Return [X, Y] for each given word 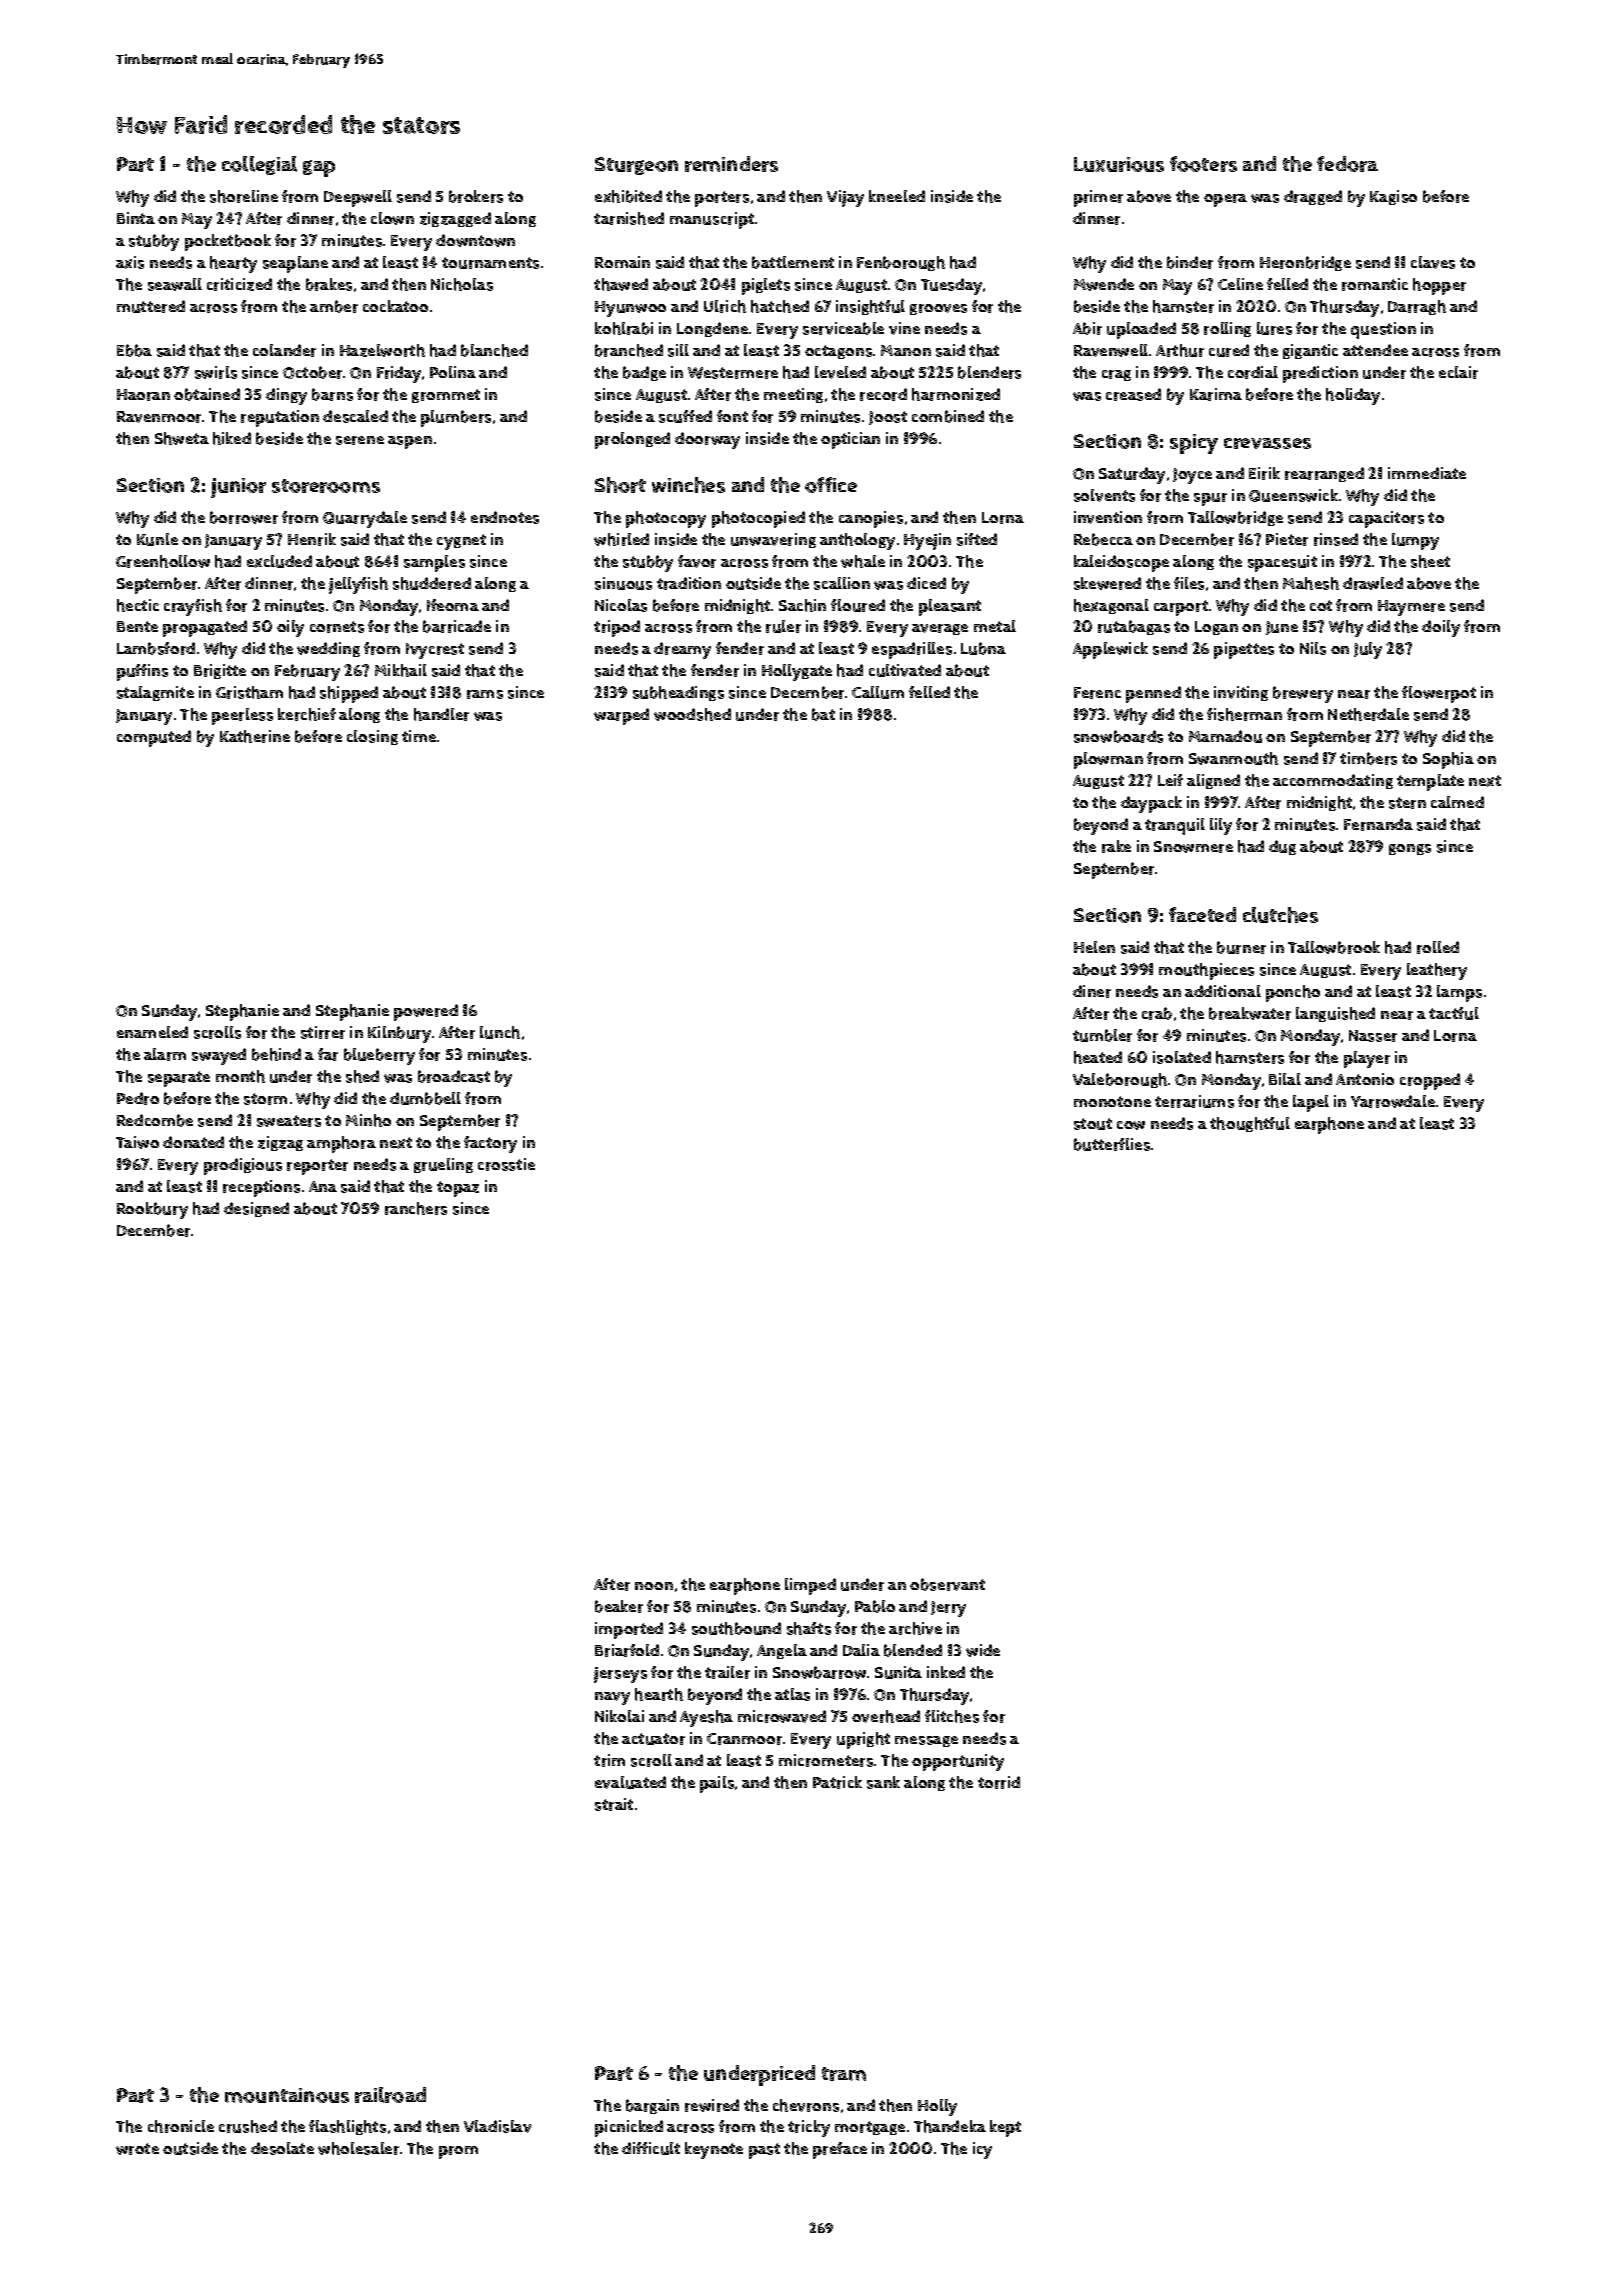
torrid [999, 1782]
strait [614, 1804]
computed [154, 738]
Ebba [134, 350]
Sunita [898, 1672]
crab [1157, 1013]
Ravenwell [1111, 350]
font [732, 416]
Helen [1094, 947]
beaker [619, 1606]
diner [1092, 991]
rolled [1438, 947]
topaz [458, 1189]
